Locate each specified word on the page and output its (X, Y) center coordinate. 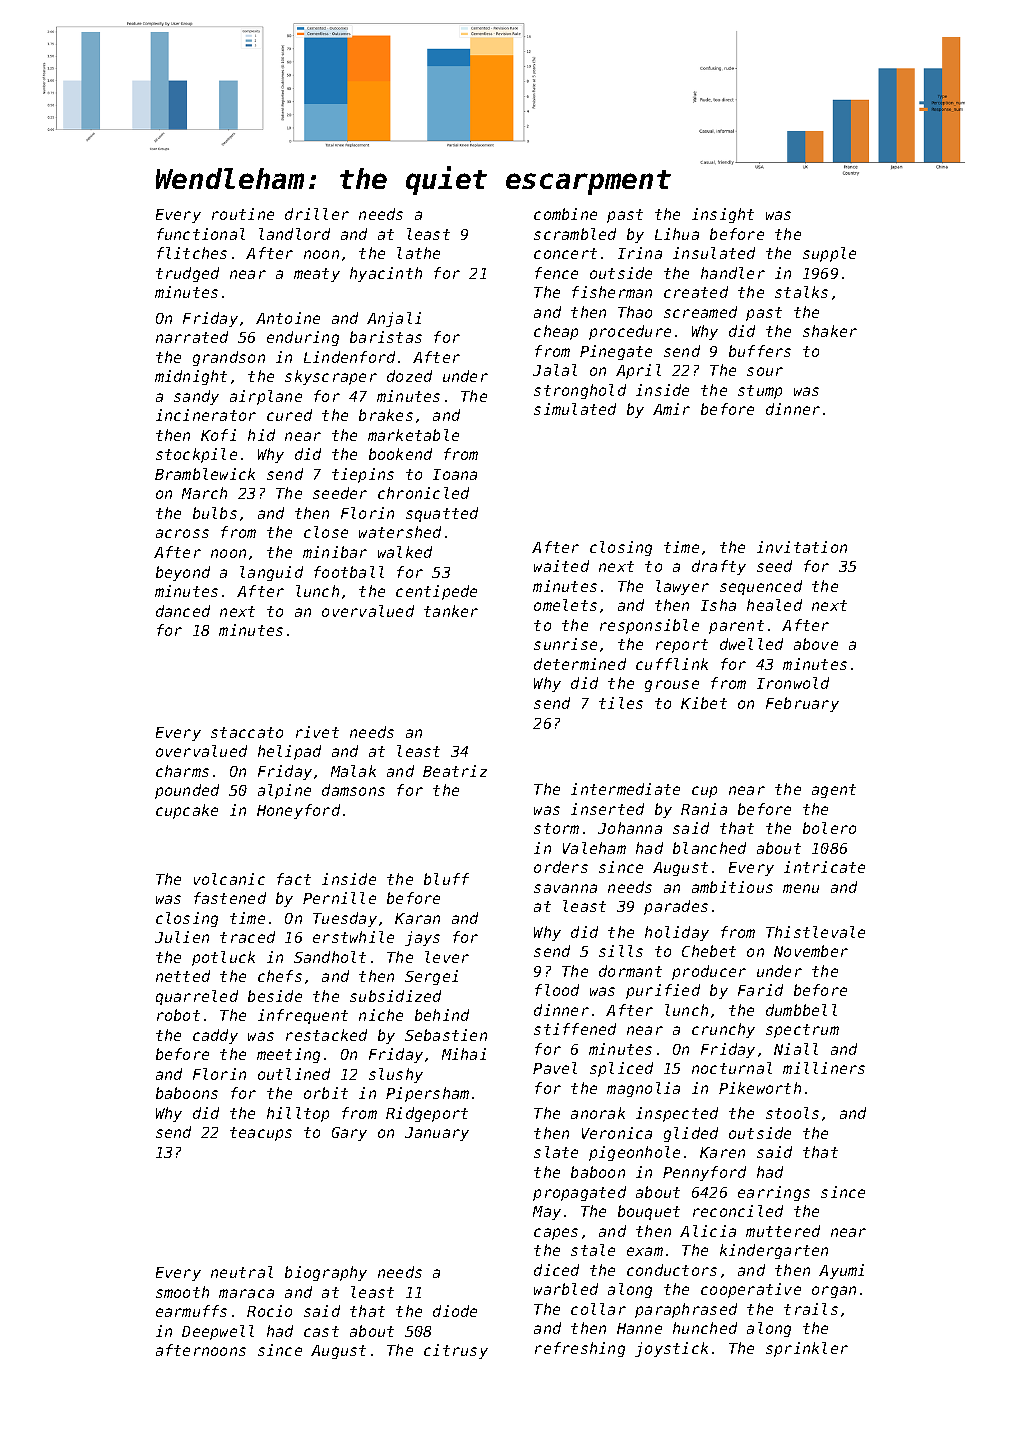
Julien (182, 937)
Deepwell (218, 1332)
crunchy (723, 1030)
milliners (824, 1068)
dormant (630, 971)
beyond (183, 573)
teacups (261, 1134)
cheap (556, 332)
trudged (187, 274)
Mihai (464, 1054)
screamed (700, 312)
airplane (266, 397)
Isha (718, 605)
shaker (830, 331)
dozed (409, 376)
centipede (436, 592)
